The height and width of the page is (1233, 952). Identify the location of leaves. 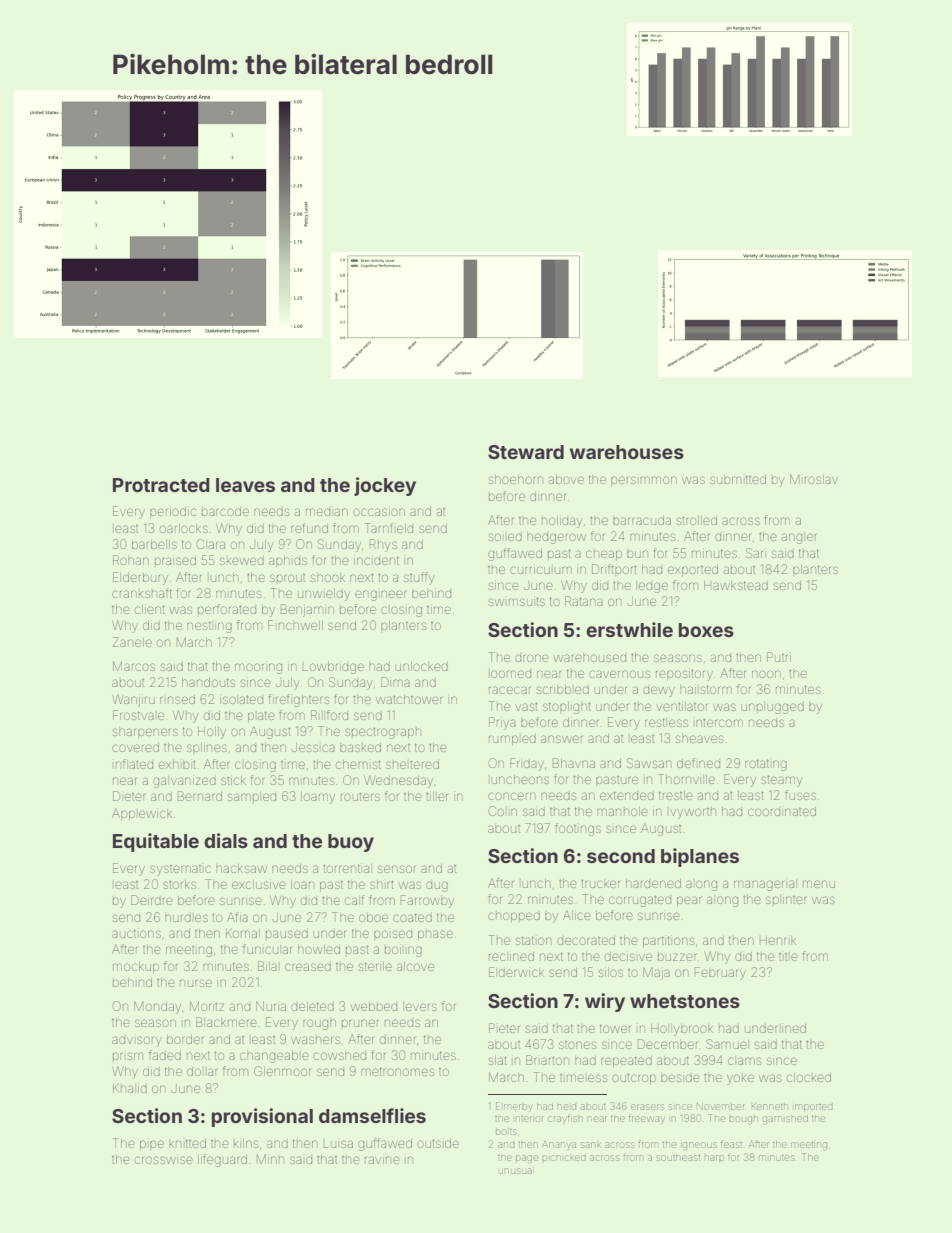
(245, 485).
